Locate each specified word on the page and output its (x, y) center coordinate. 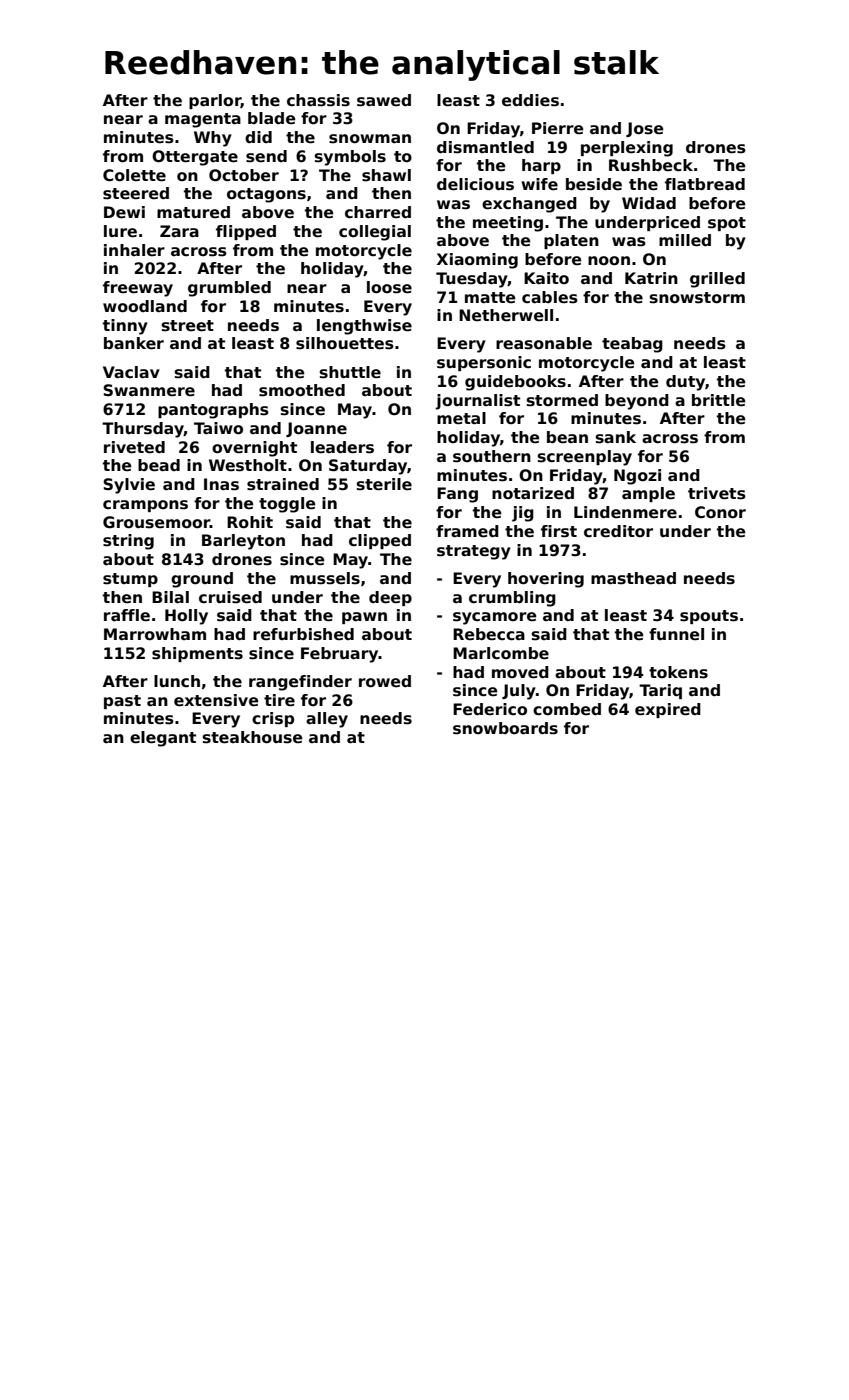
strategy (474, 552)
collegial (375, 233)
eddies (530, 100)
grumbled (229, 289)
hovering (546, 580)
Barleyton (243, 542)
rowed (385, 681)
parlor (215, 101)
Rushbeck (651, 165)
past (122, 702)
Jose (644, 129)
